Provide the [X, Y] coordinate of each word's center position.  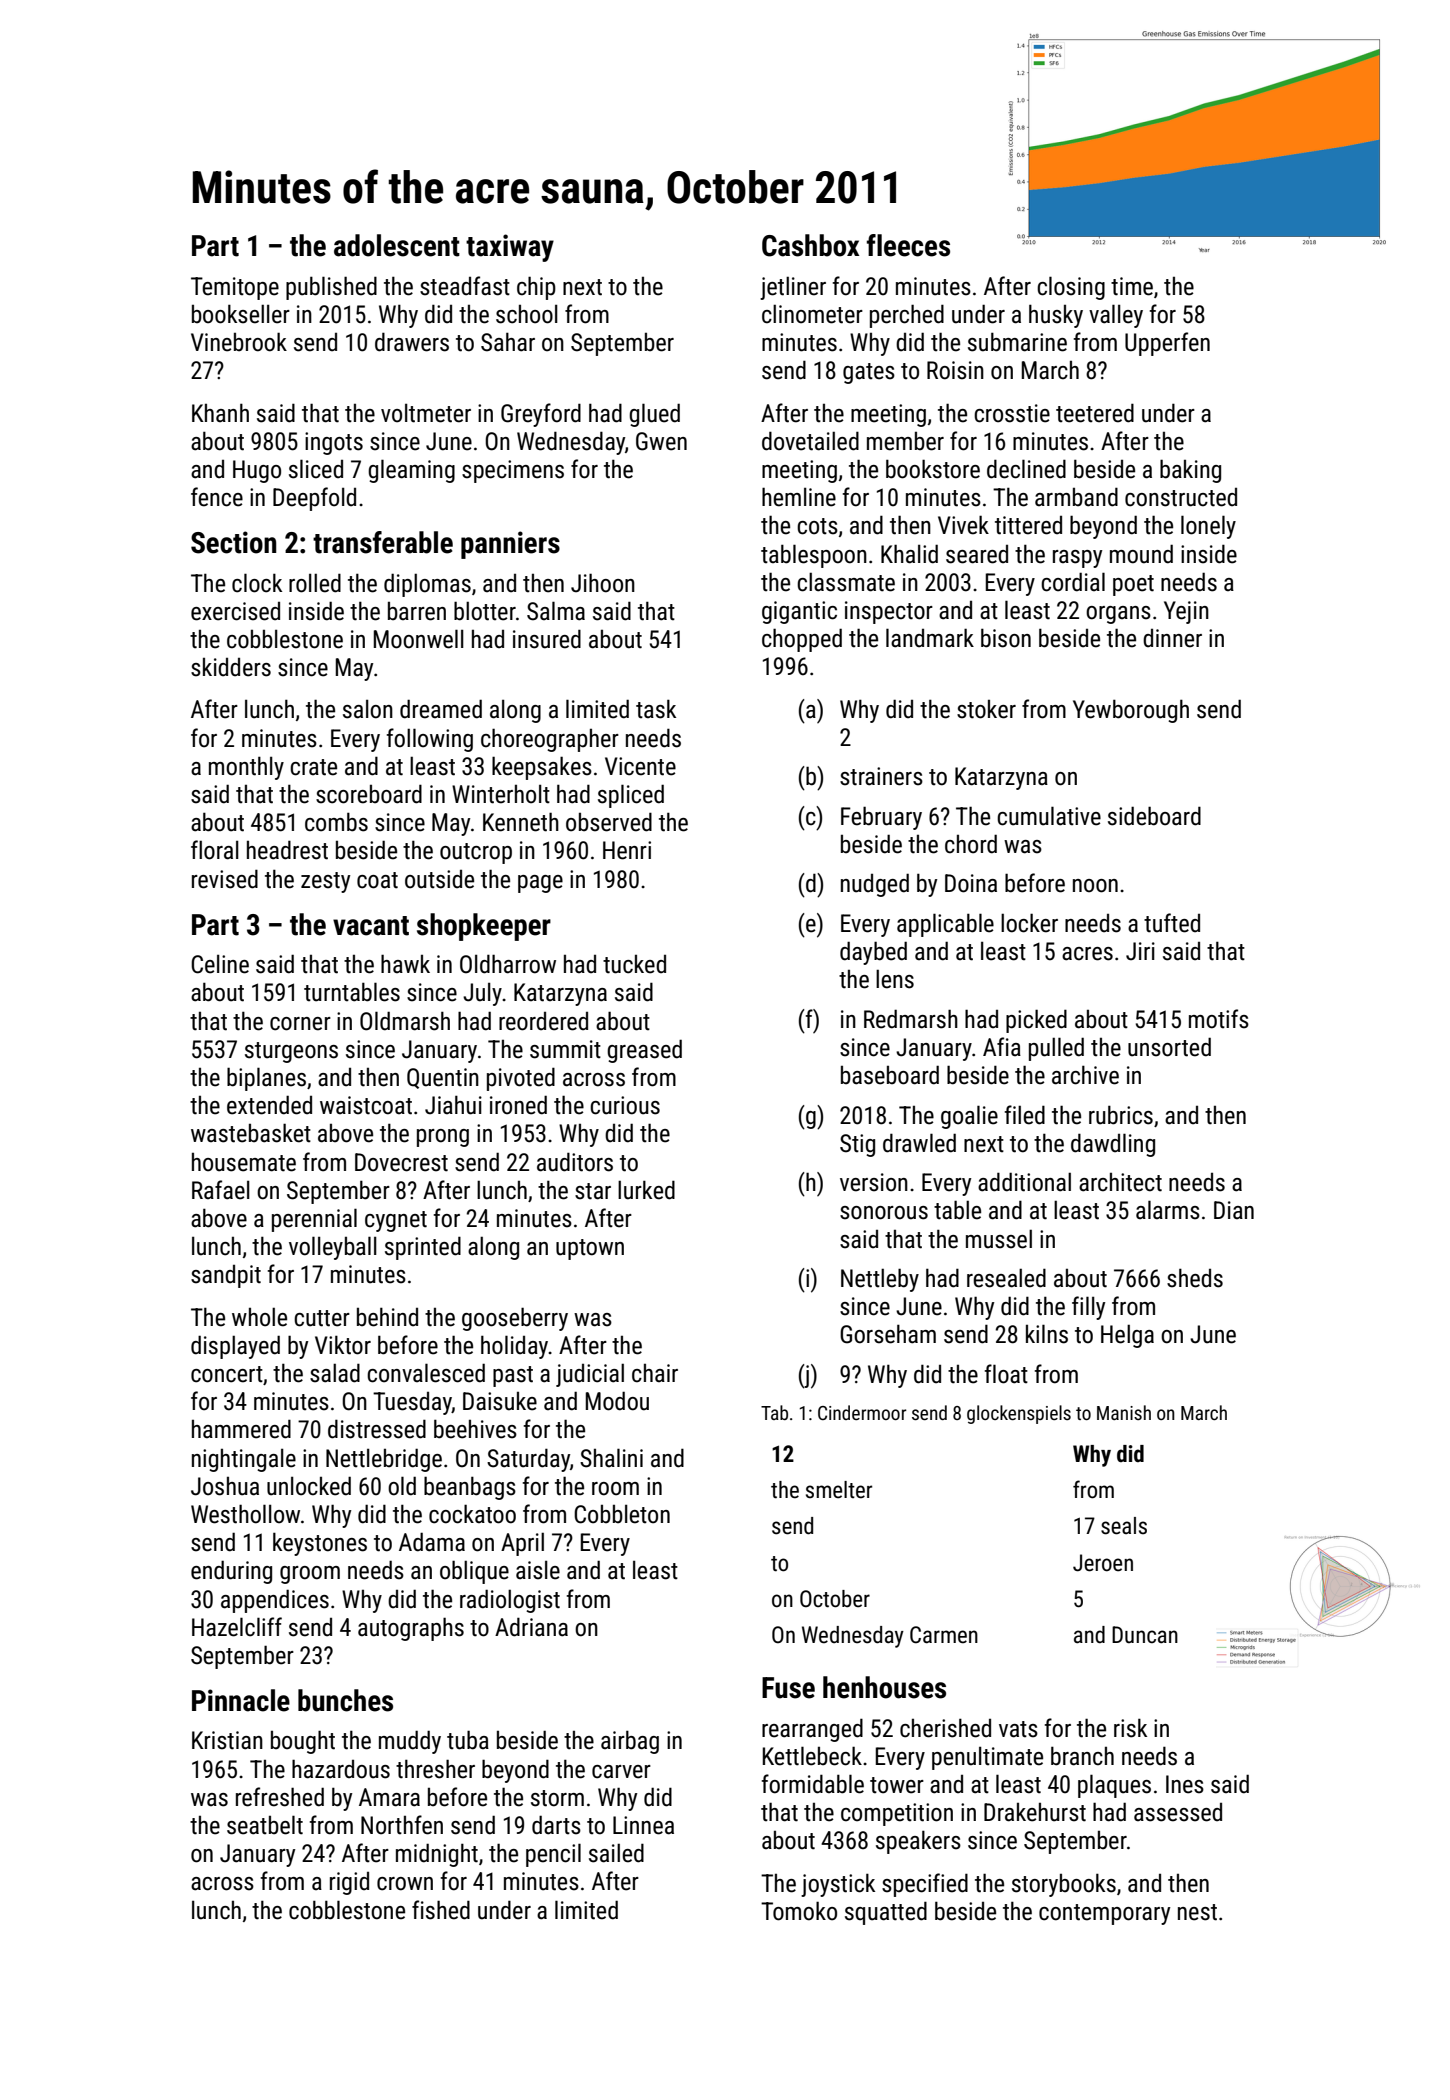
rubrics [1121, 1115]
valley [1116, 316]
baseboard [890, 1075]
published [331, 288]
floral [215, 850]
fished [441, 1910]
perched [907, 316]
